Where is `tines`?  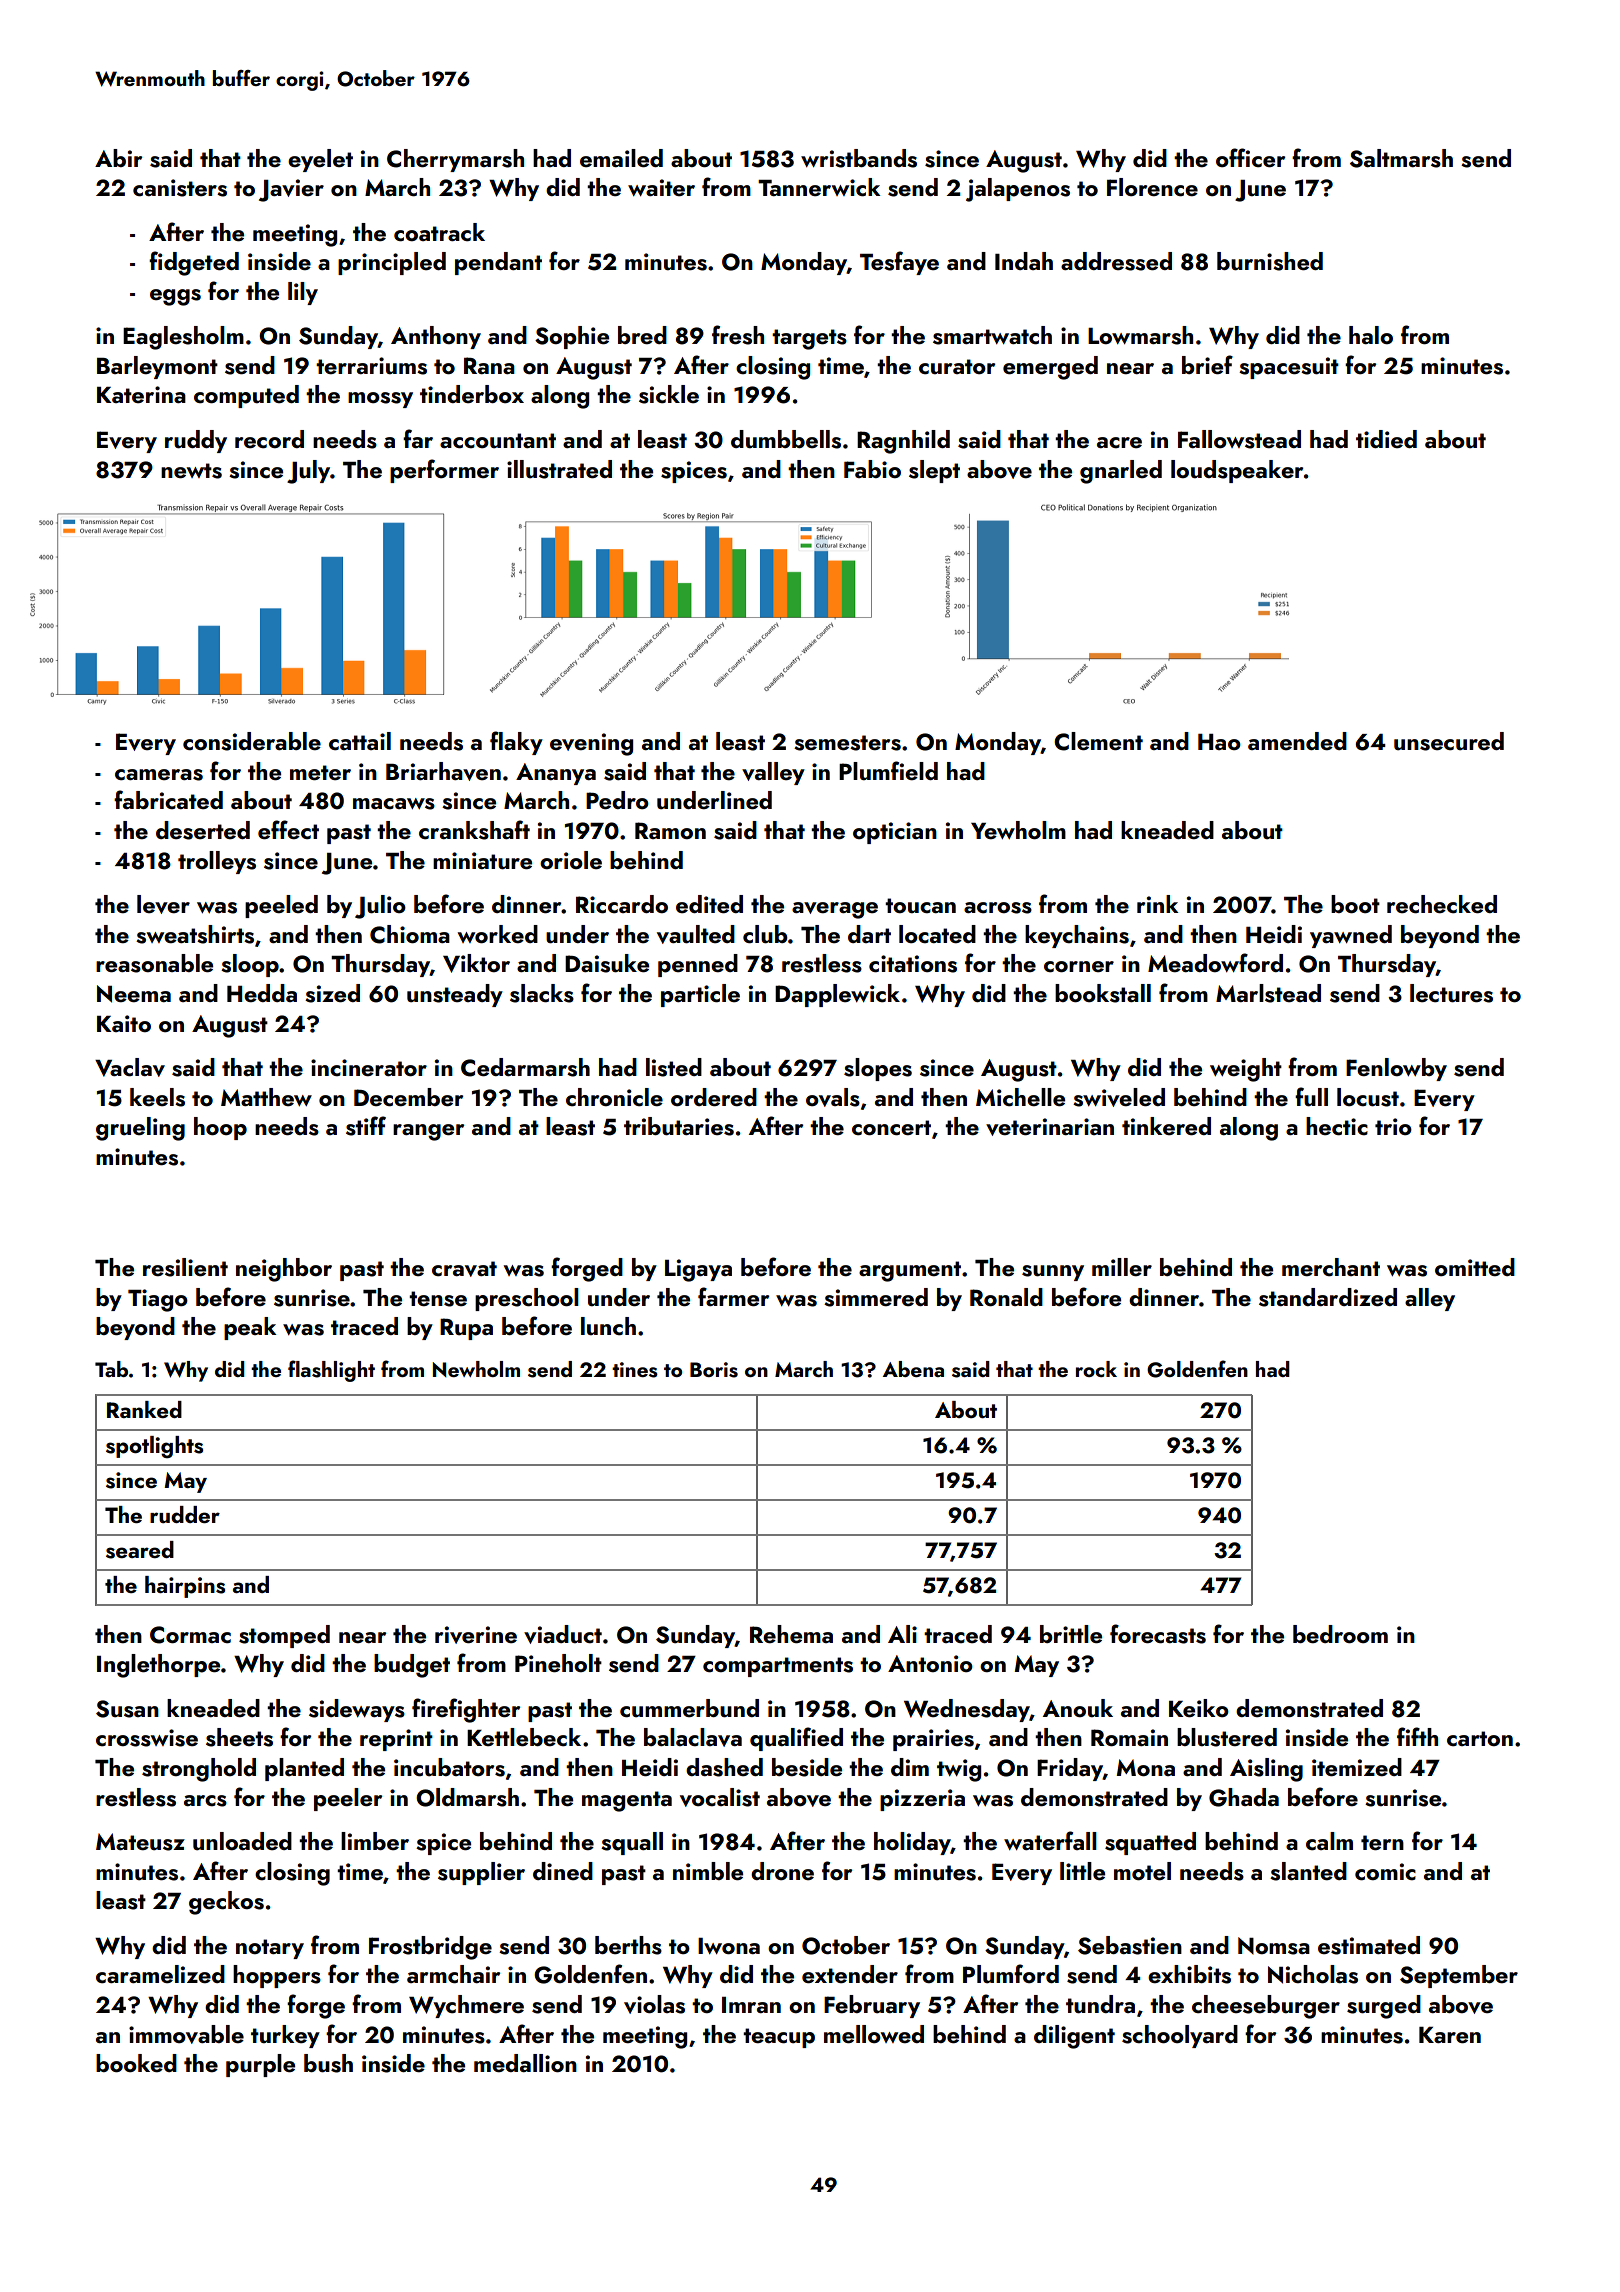
tines is located at coordinates (635, 1370).
